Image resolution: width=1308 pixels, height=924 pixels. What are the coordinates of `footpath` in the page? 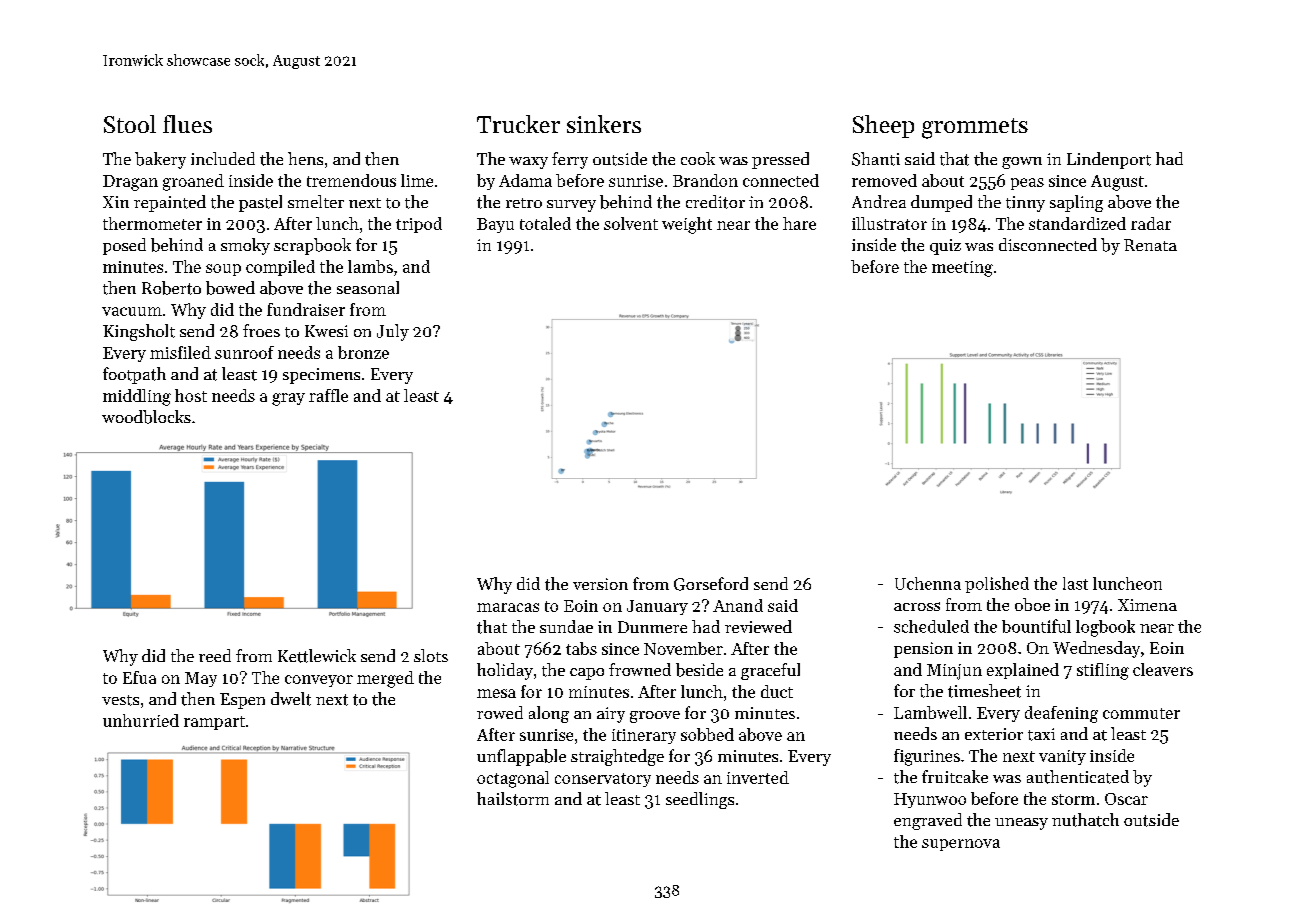 It's located at (134, 375).
